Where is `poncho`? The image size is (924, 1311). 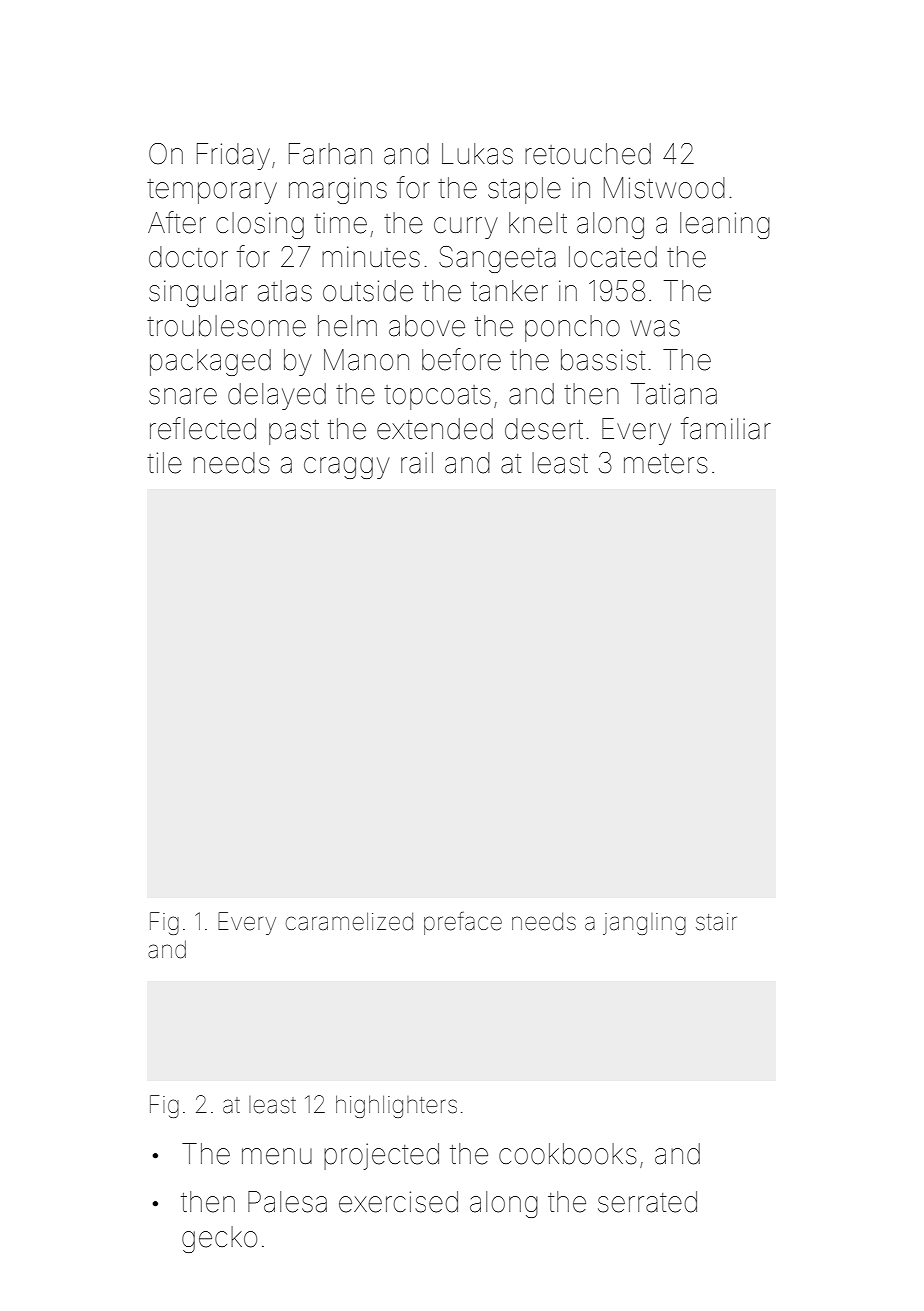 poncho is located at coordinates (572, 328).
